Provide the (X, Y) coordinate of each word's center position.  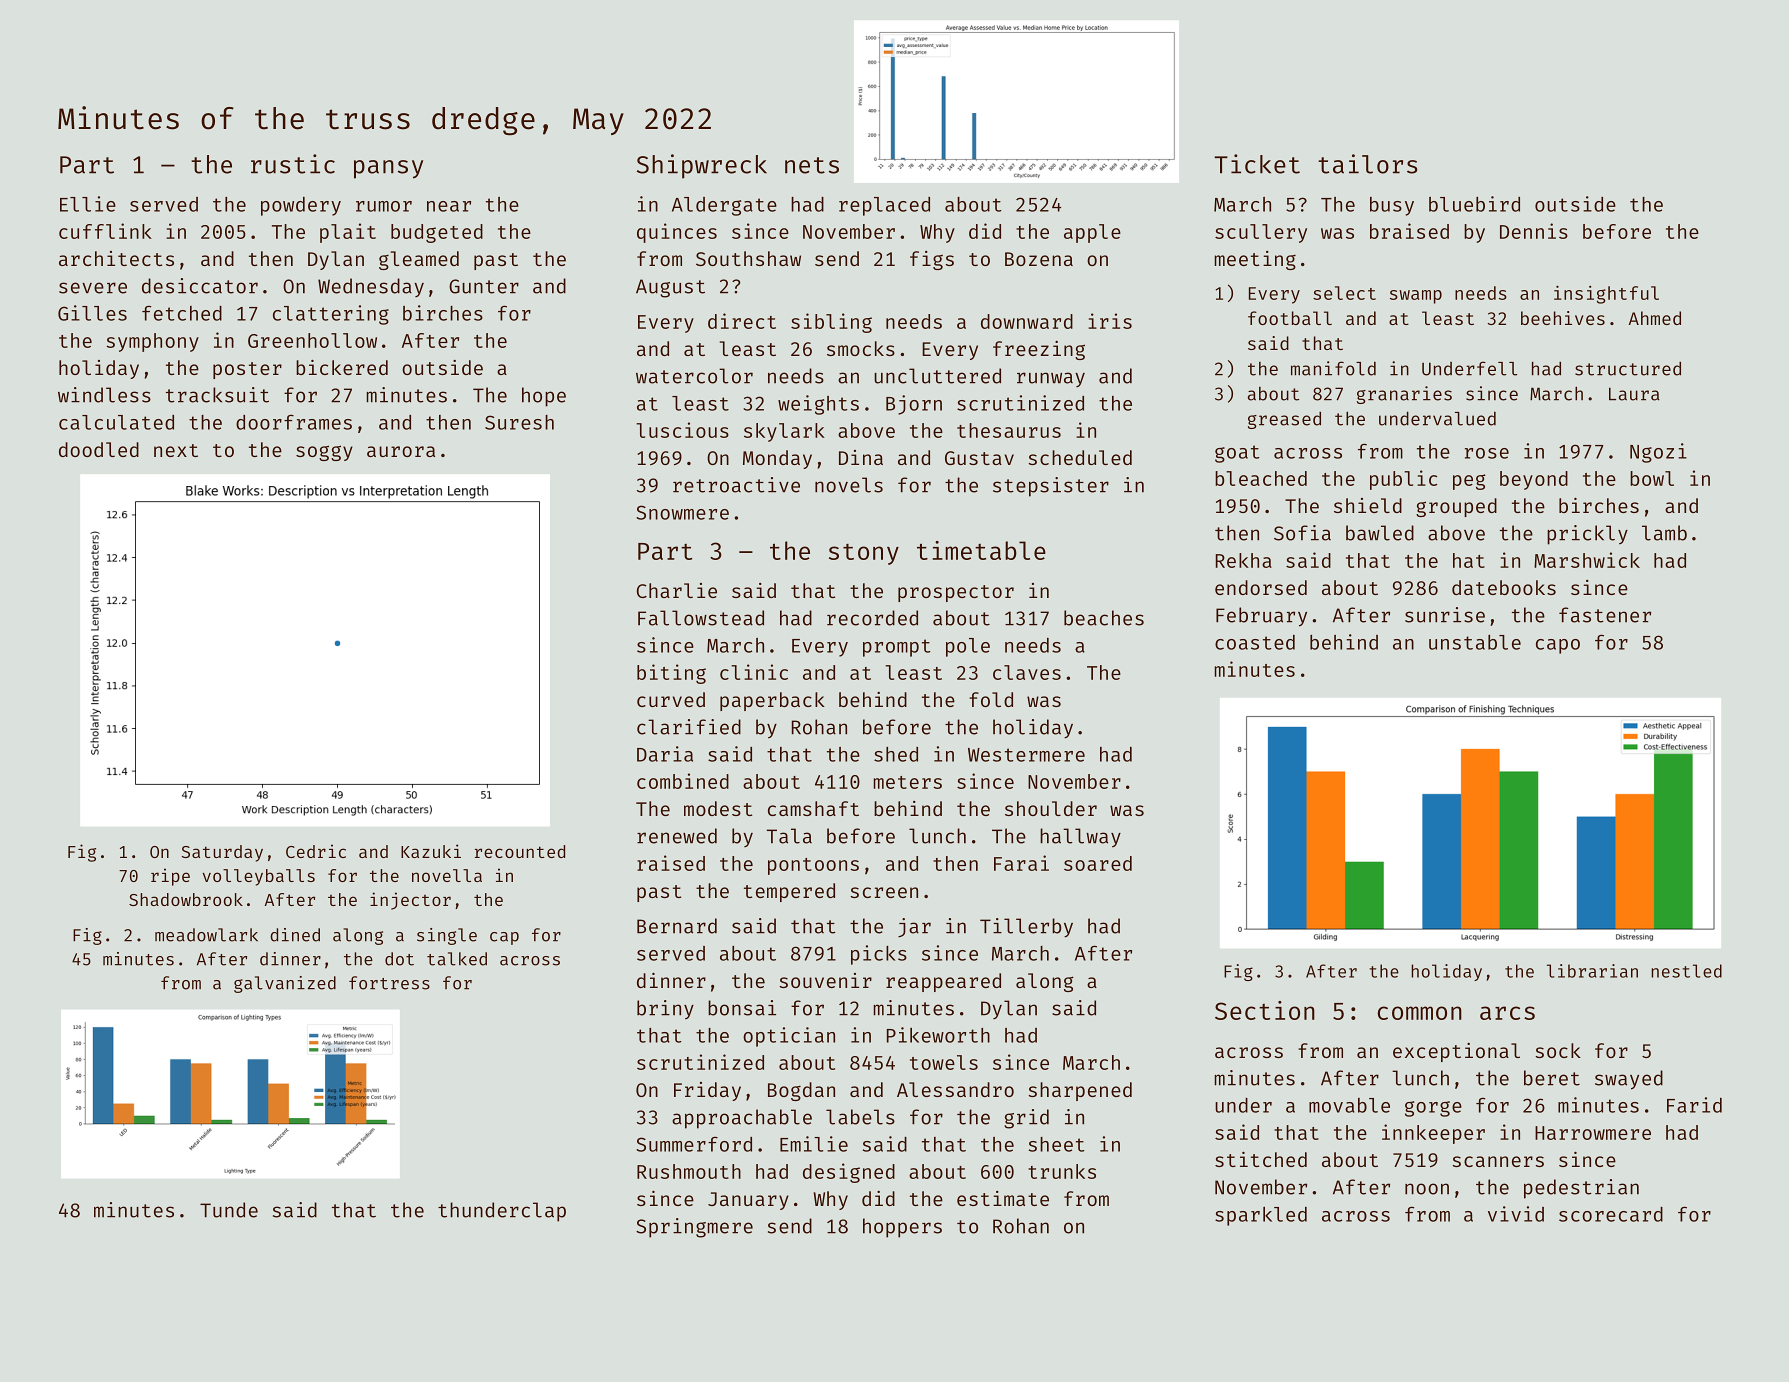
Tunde (229, 1210)
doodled (99, 449)
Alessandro (955, 1089)
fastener (1605, 615)
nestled (1686, 971)
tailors (1368, 164)
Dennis (1534, 231)
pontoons (813, 866)
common (1420, 1013)
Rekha (1244, 560)
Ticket (1257, 164)
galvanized (285, 984)
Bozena (1039, 259)
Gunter (484, 286)
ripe (170, 877)
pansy (388, 169)
